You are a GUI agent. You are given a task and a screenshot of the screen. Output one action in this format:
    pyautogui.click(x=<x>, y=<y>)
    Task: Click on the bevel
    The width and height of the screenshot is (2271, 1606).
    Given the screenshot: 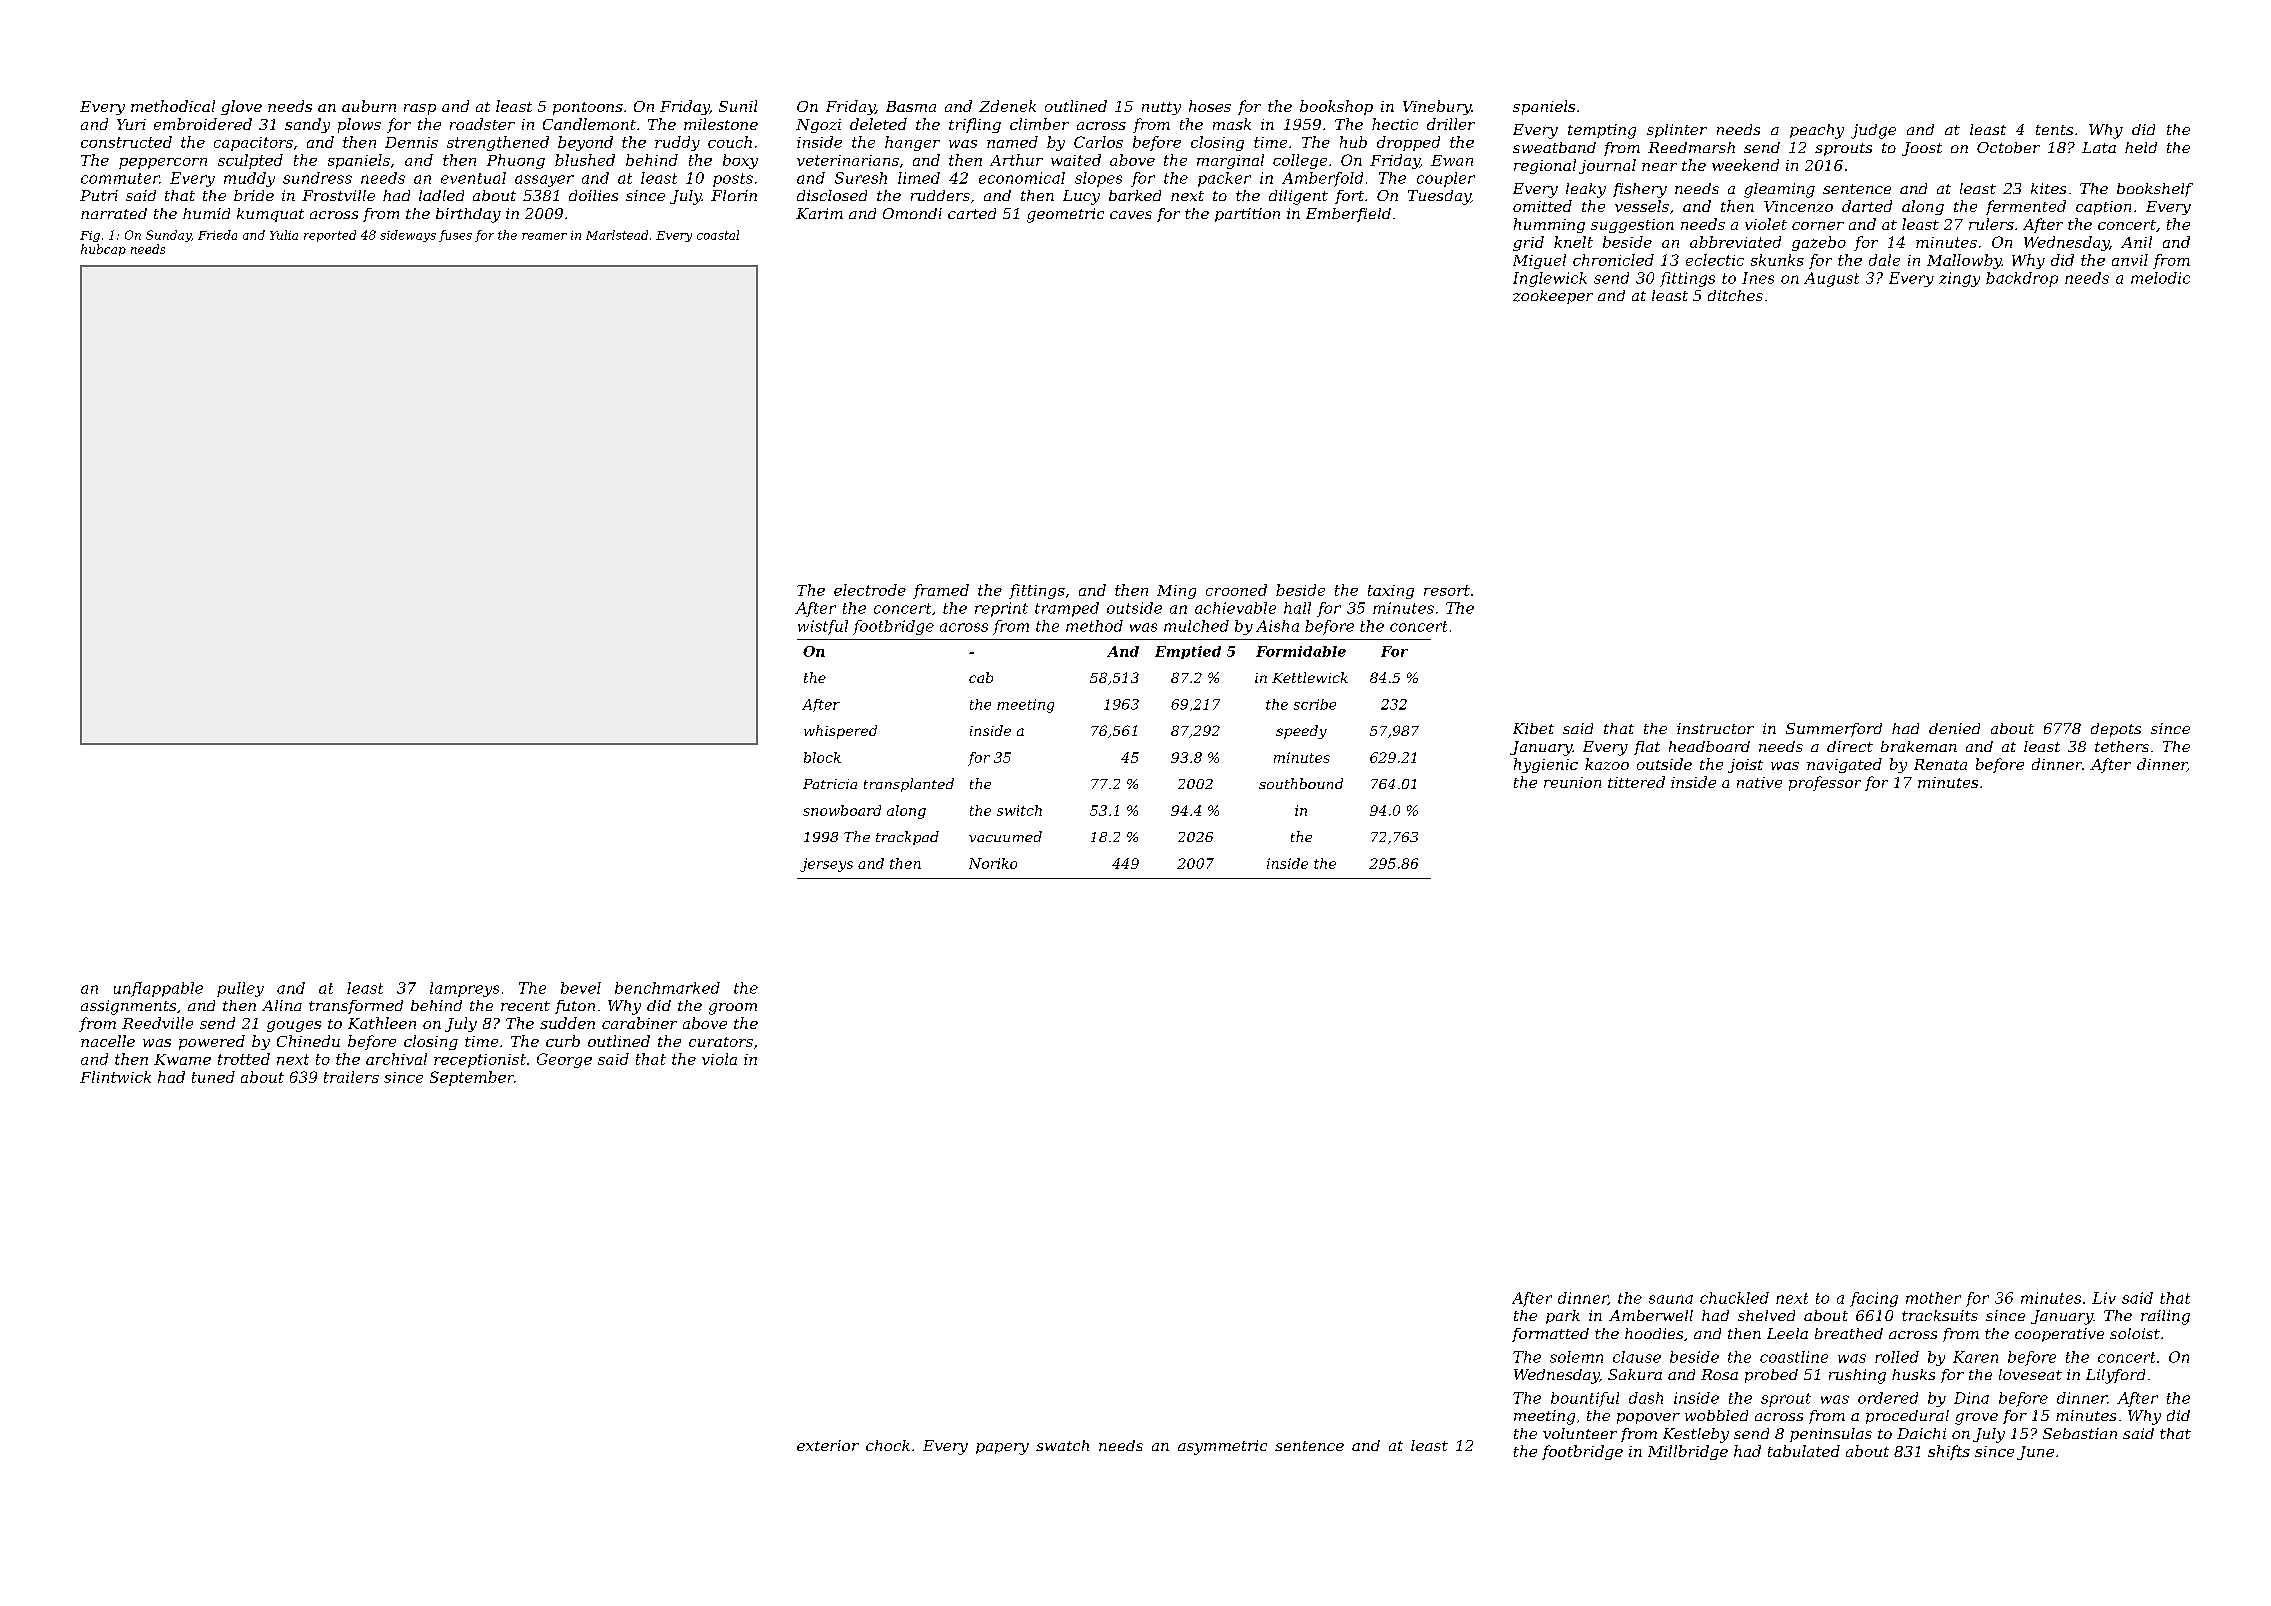 What is the action you would take?
    pyautogui.click(x=581, y=988)
